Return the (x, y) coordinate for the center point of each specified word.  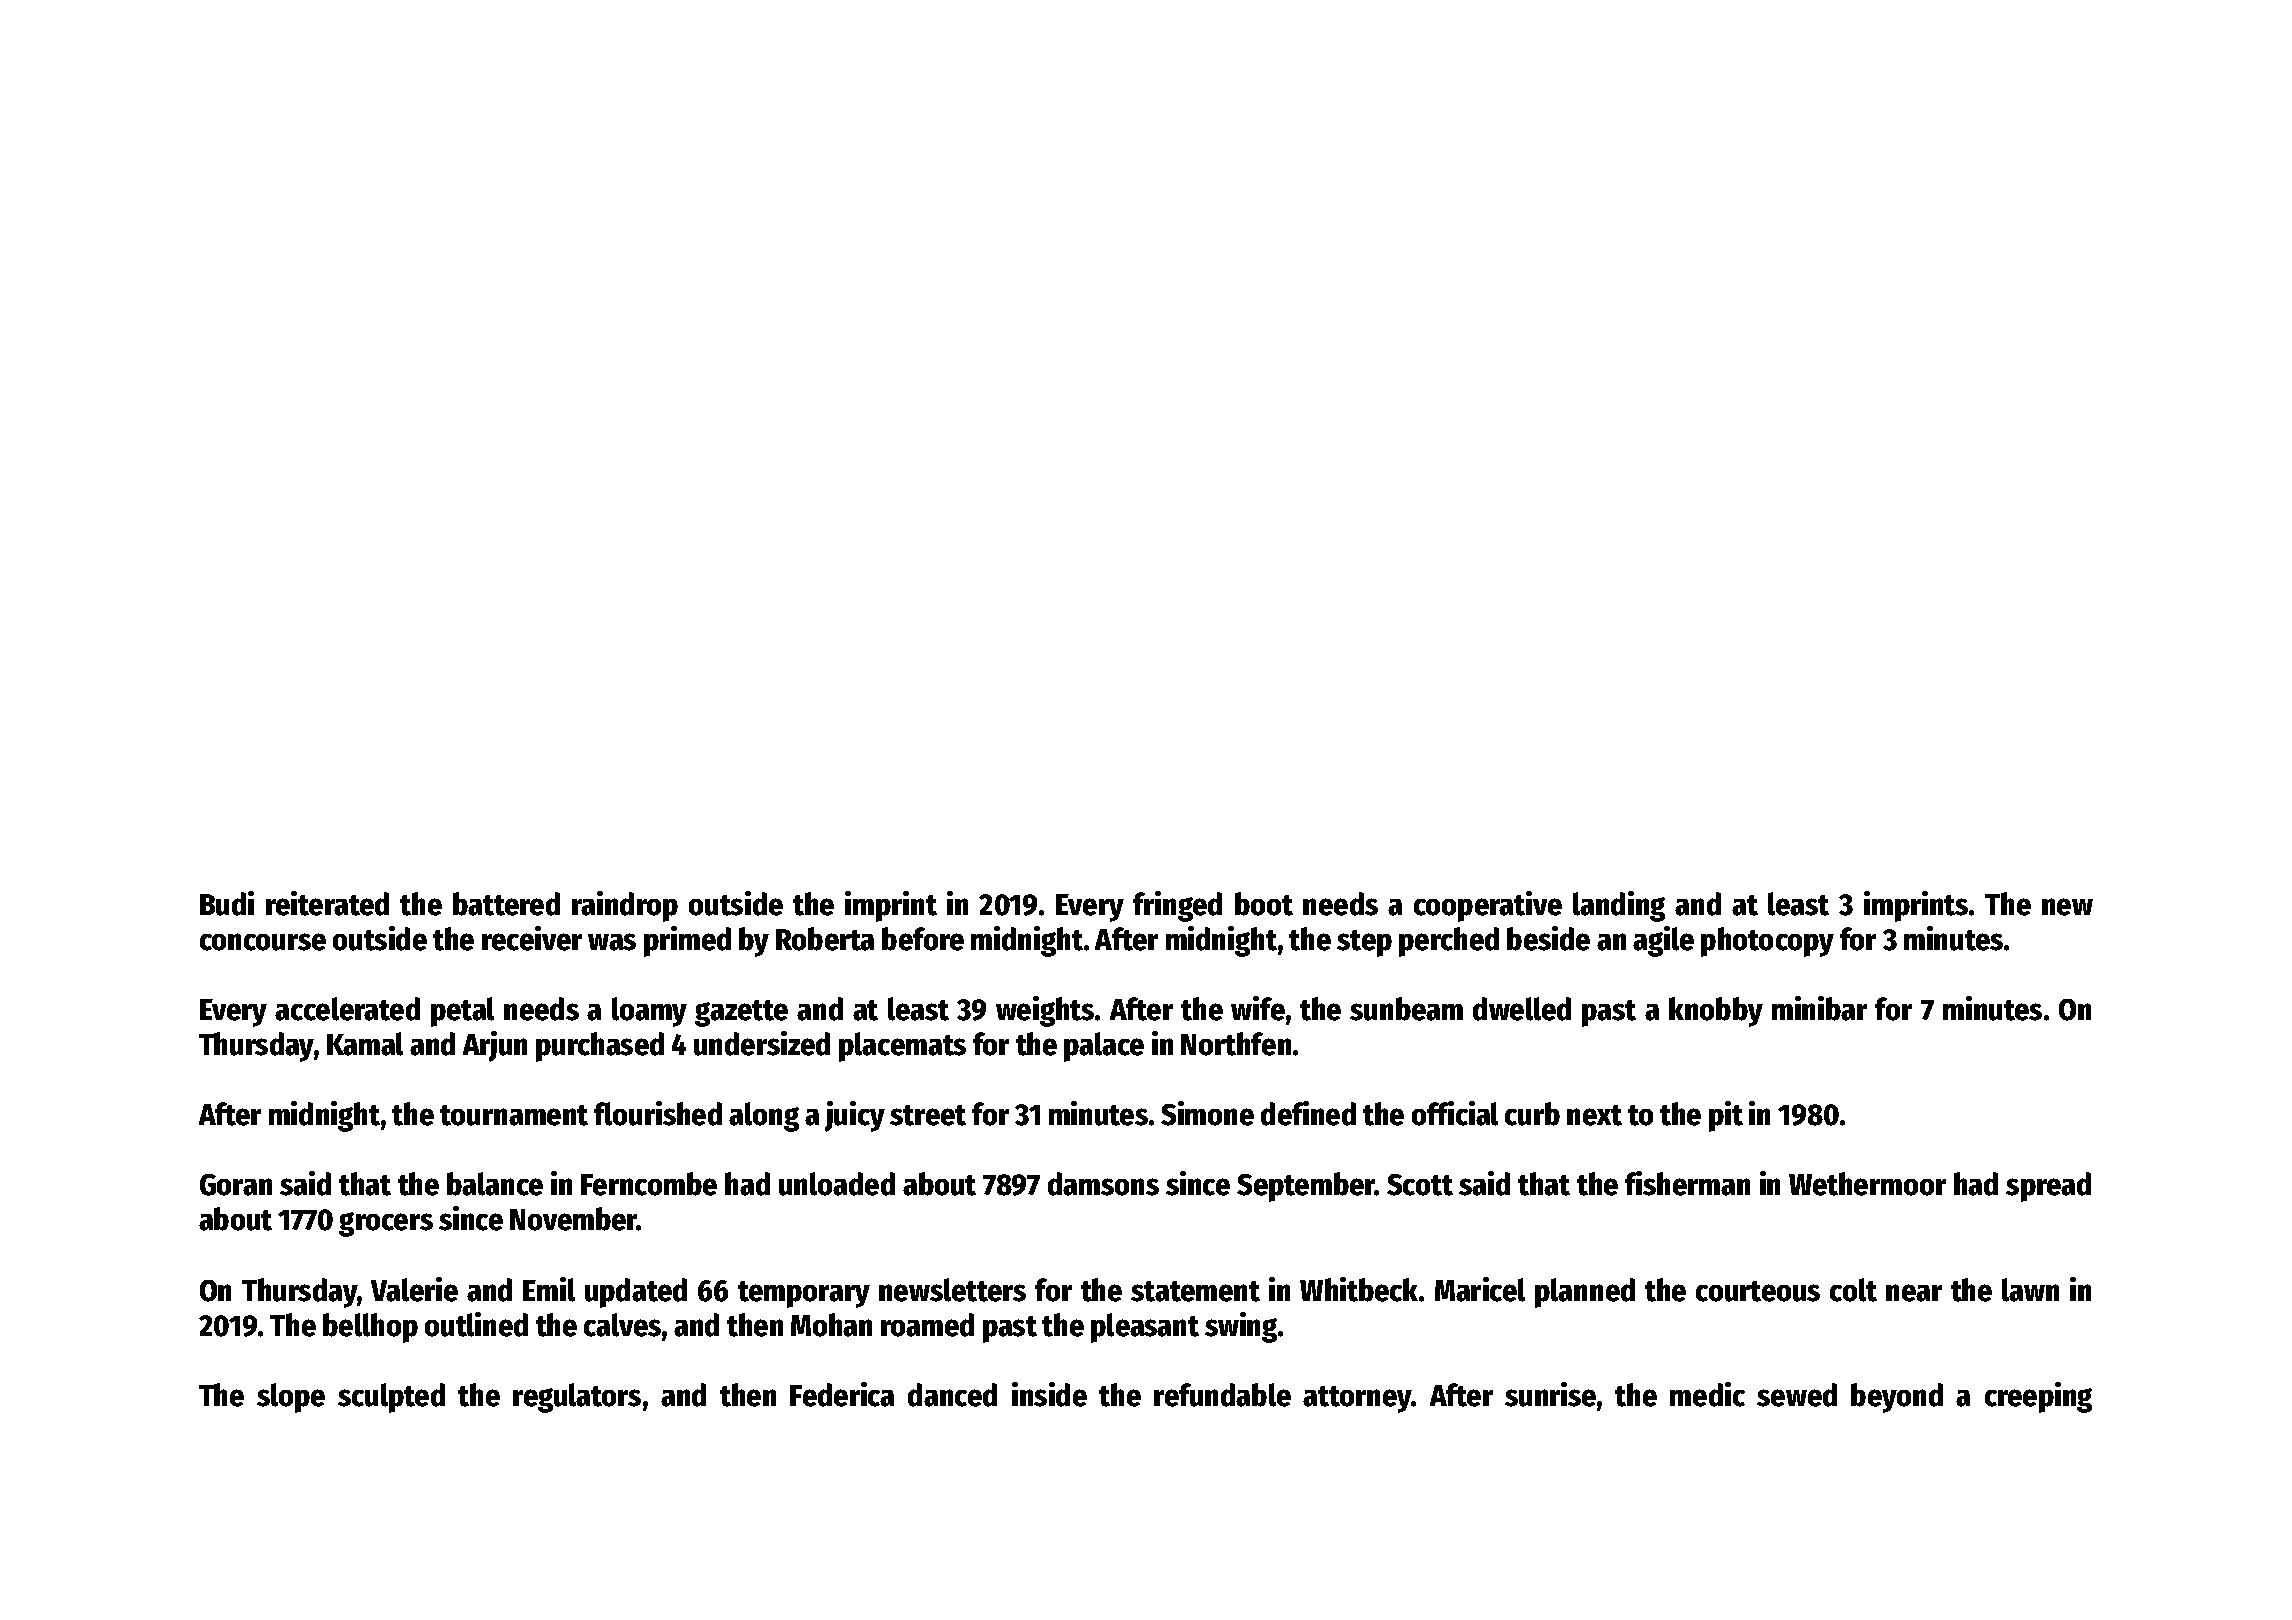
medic (1707, 1394)
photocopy (1767, 942)
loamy (649, 1012)
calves (622, 1325)
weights (1045, 1011)
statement (1195, 1291)
